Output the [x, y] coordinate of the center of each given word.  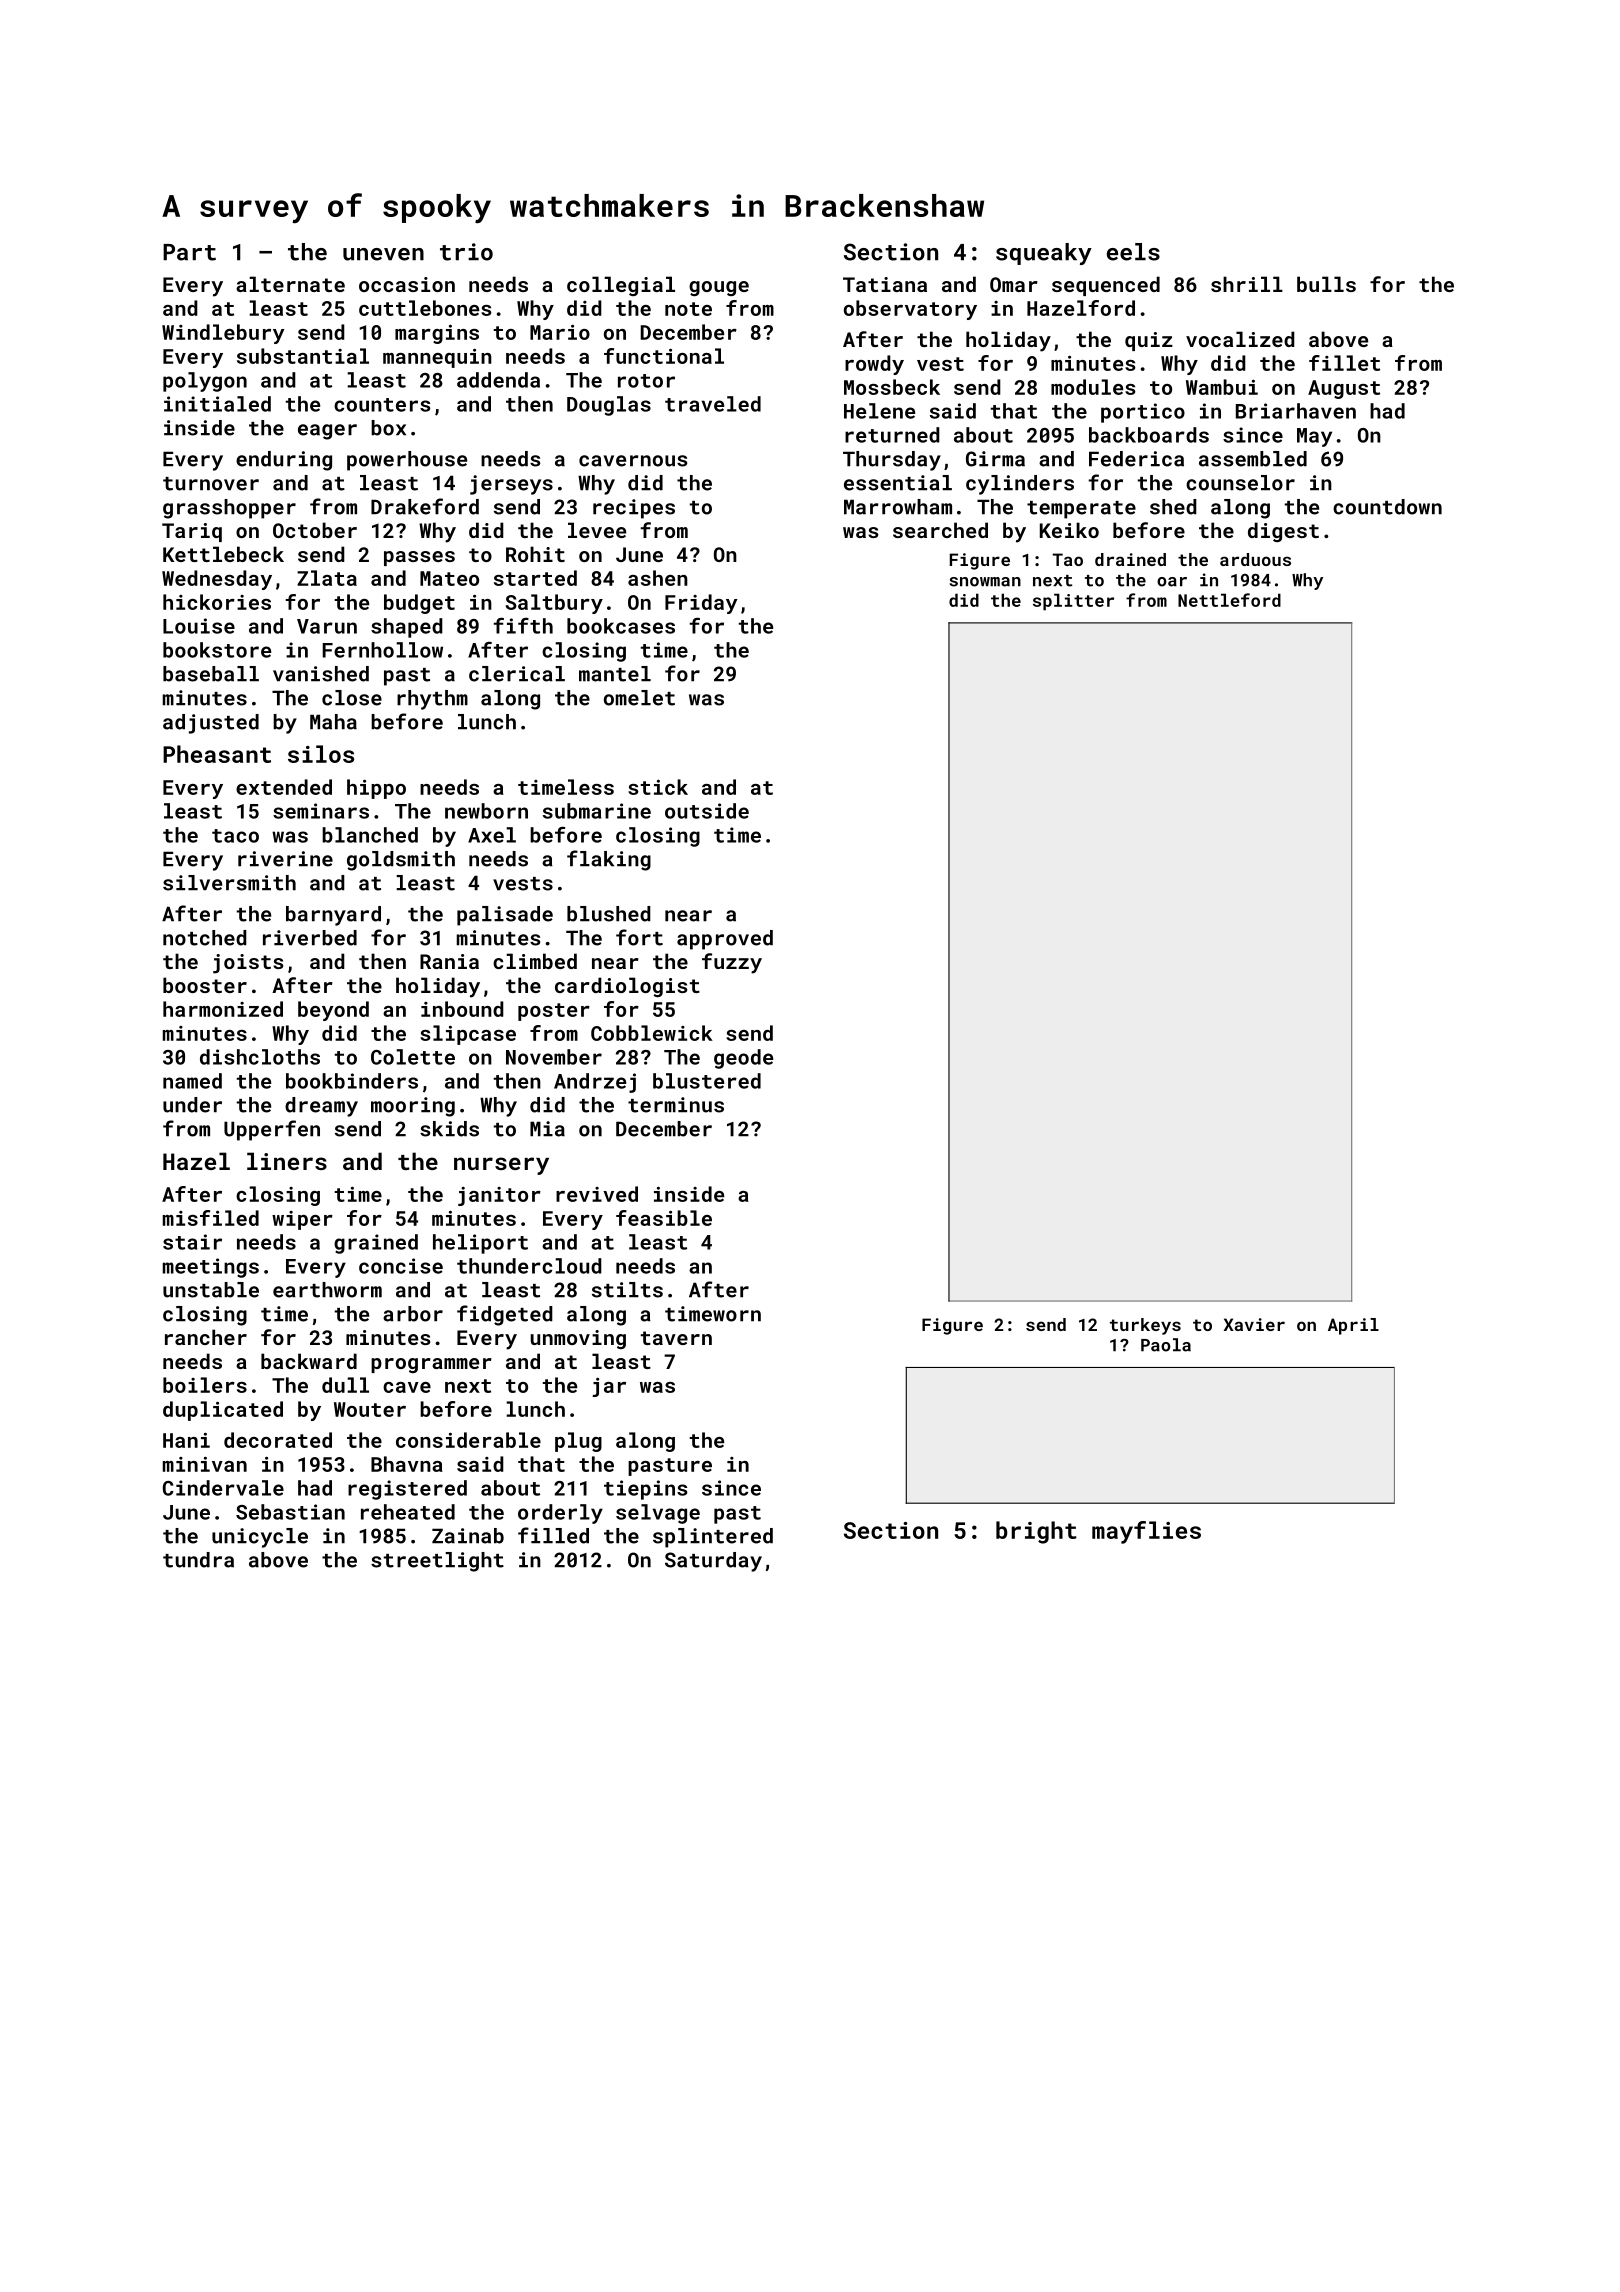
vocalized [1240, 339]
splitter [1073, 602]
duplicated [223, 1411]
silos [321, 754]
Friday [701, 604]
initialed [217, 404]
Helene [879, 411]
